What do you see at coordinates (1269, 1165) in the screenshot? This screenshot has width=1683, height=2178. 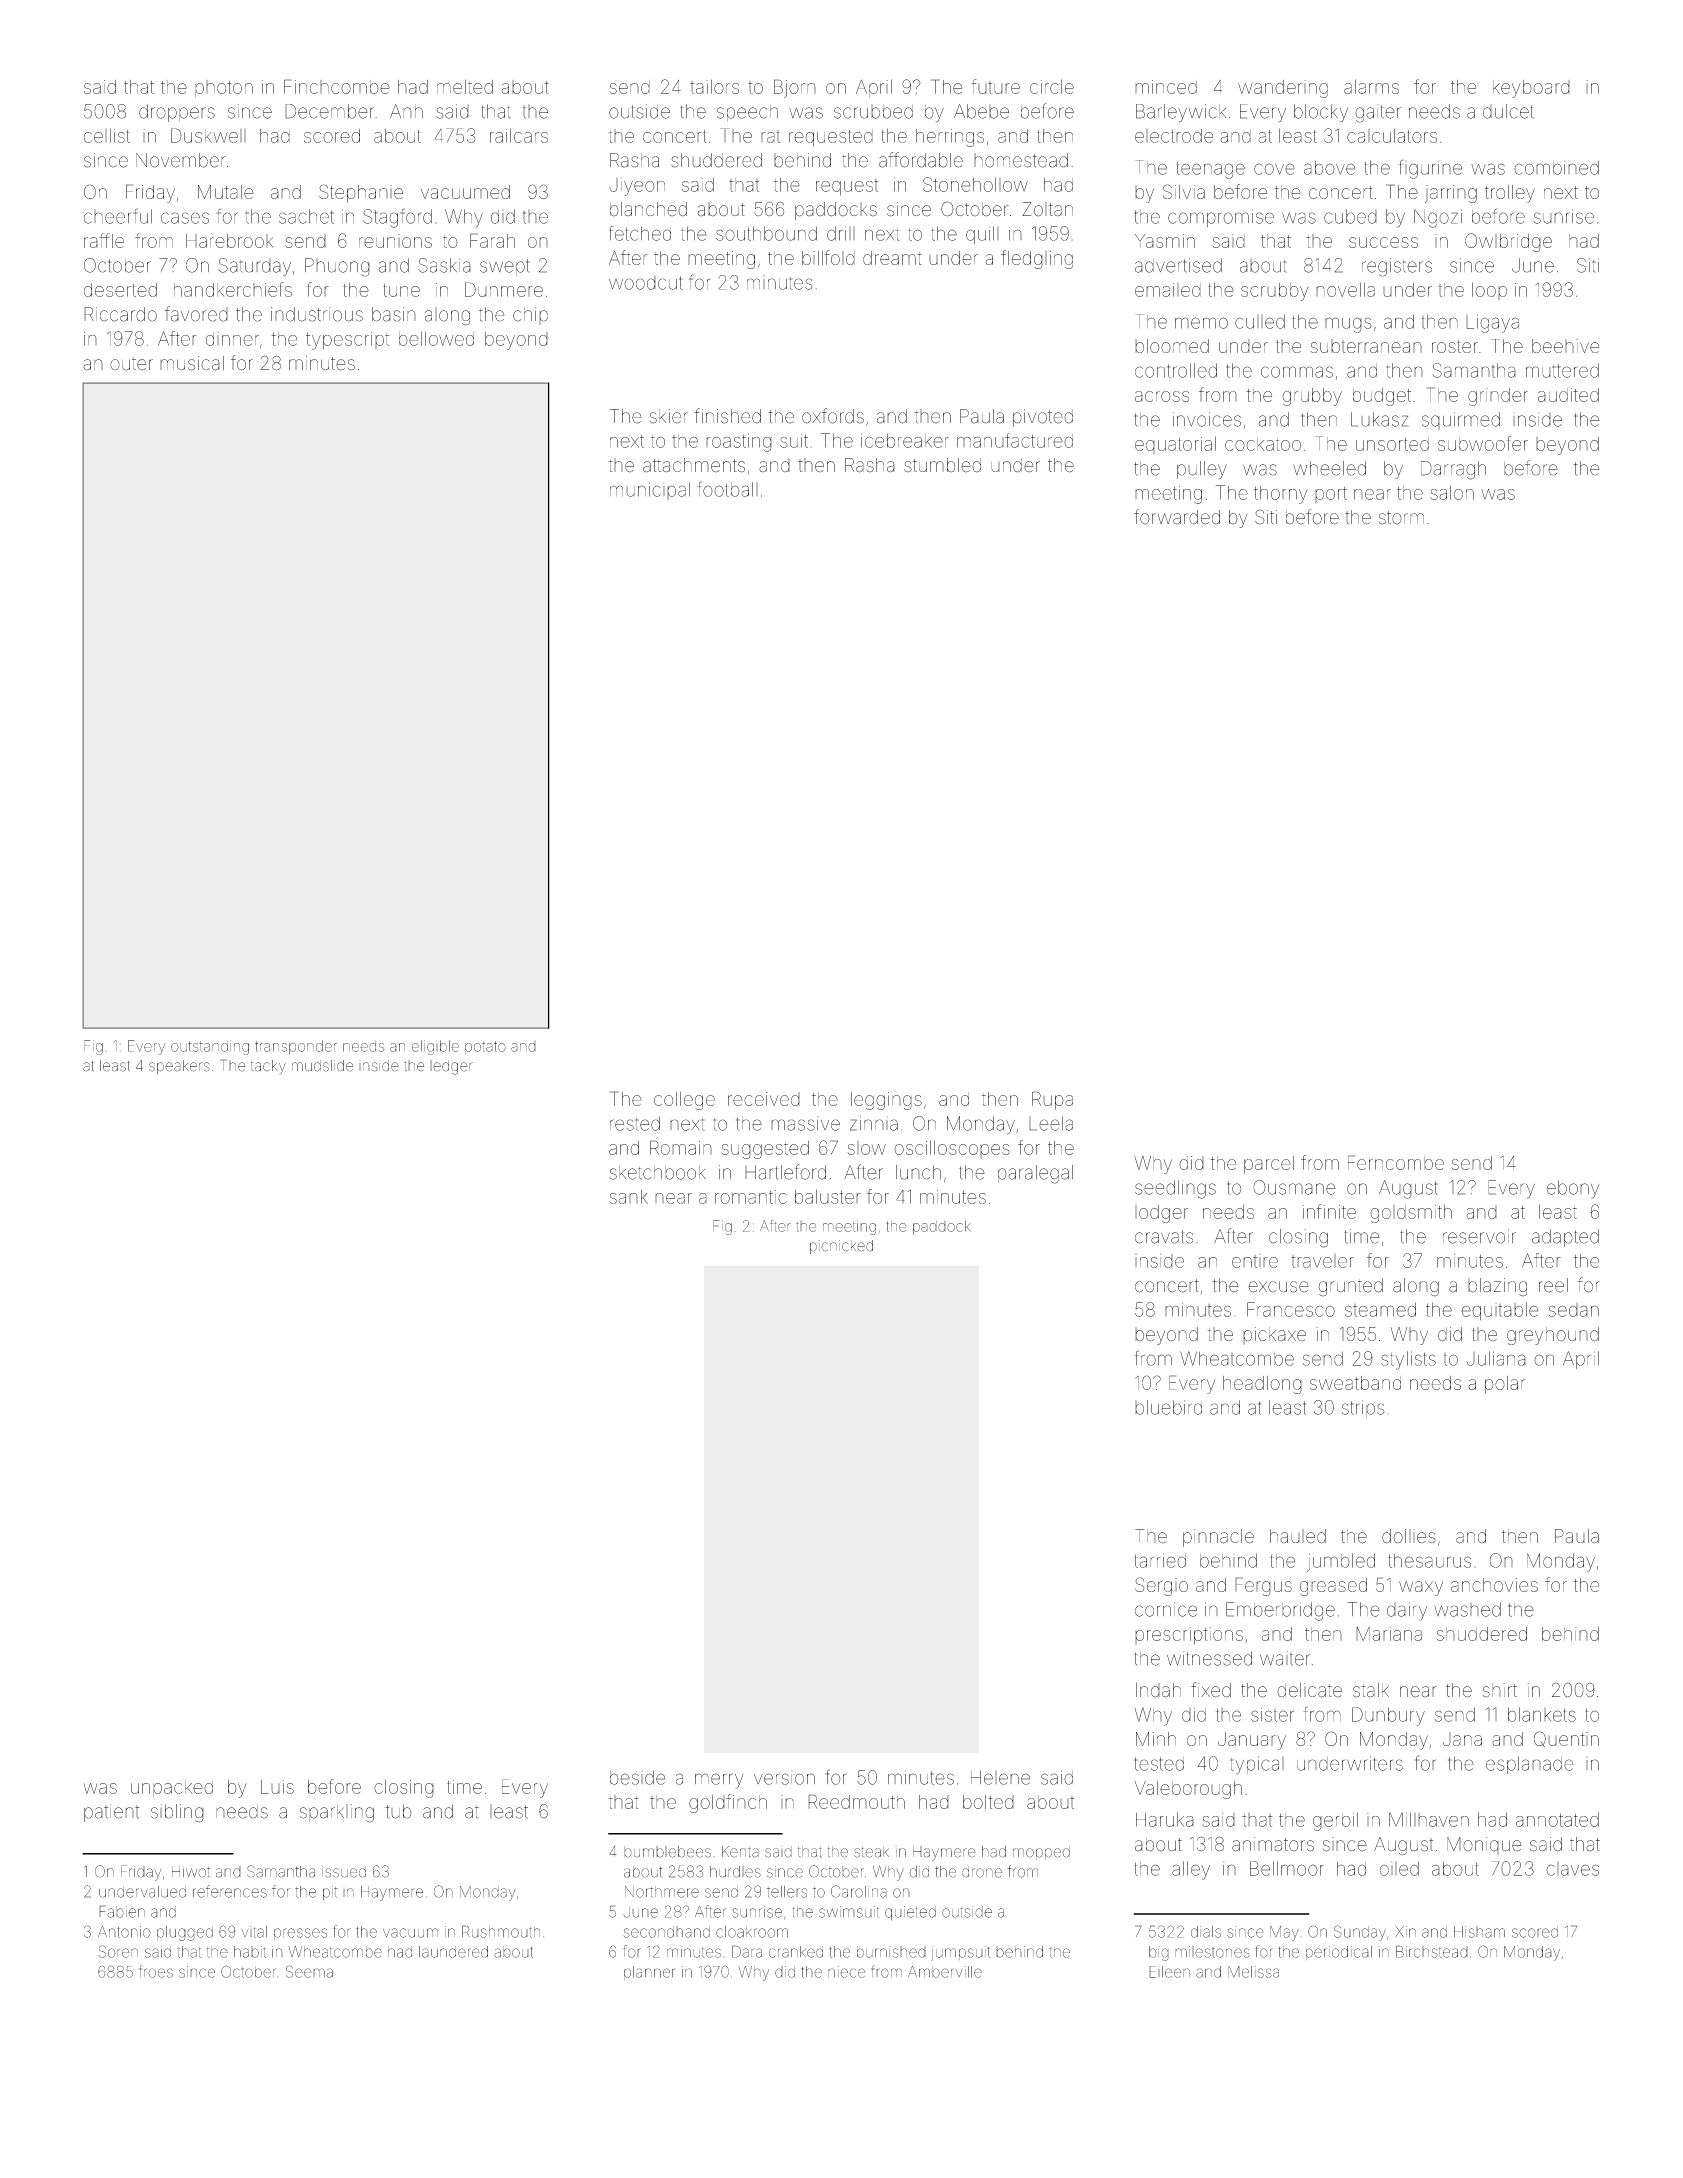 I see `parcel` at bounding box center [1269, 1165].
